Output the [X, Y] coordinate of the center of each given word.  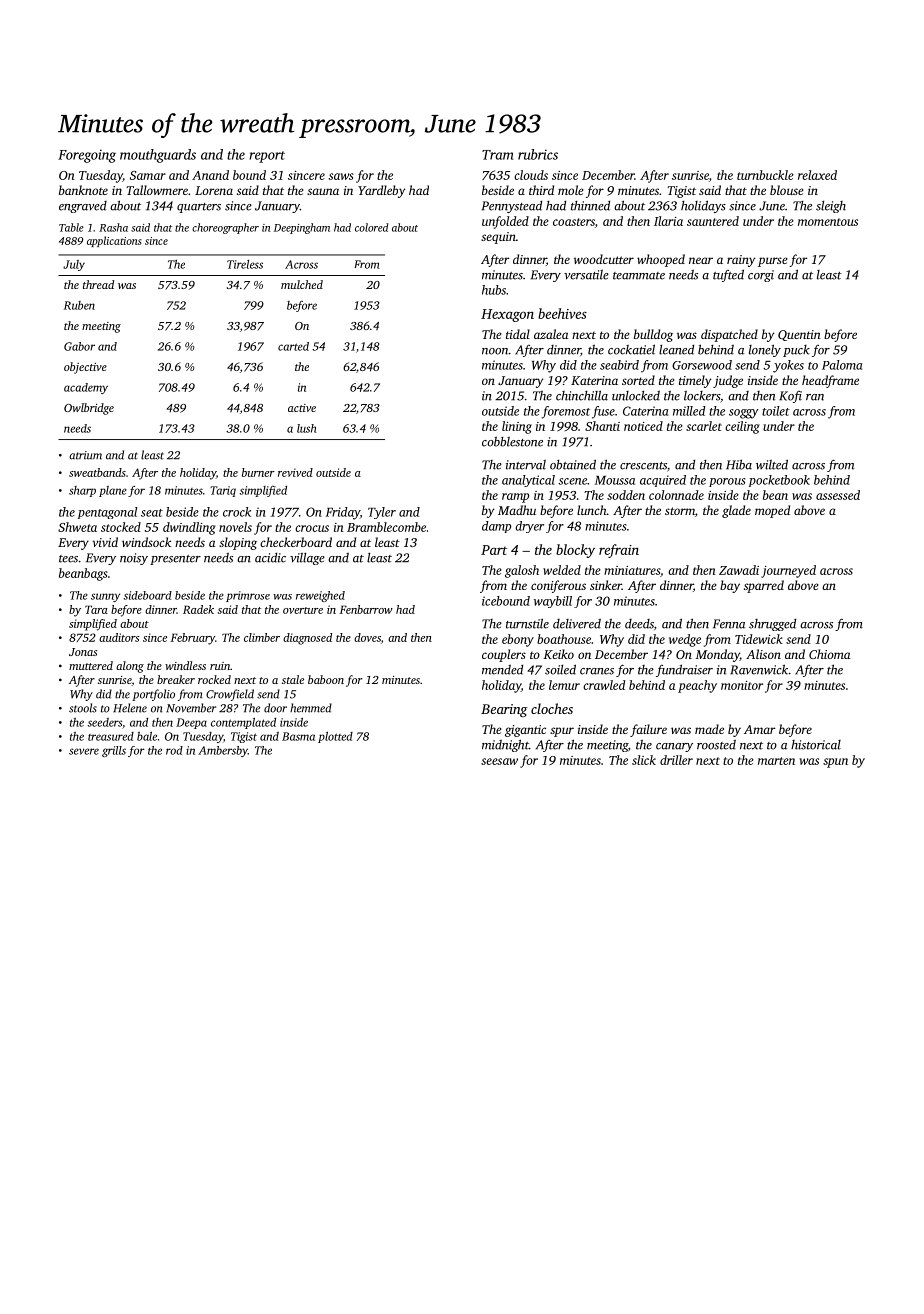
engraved [83, 207]
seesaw [499, 761]
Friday [343, 513]
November [191, 708]
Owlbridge [89, 409]
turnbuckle [765, 175]
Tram [497, 155]
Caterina [645, 411]
